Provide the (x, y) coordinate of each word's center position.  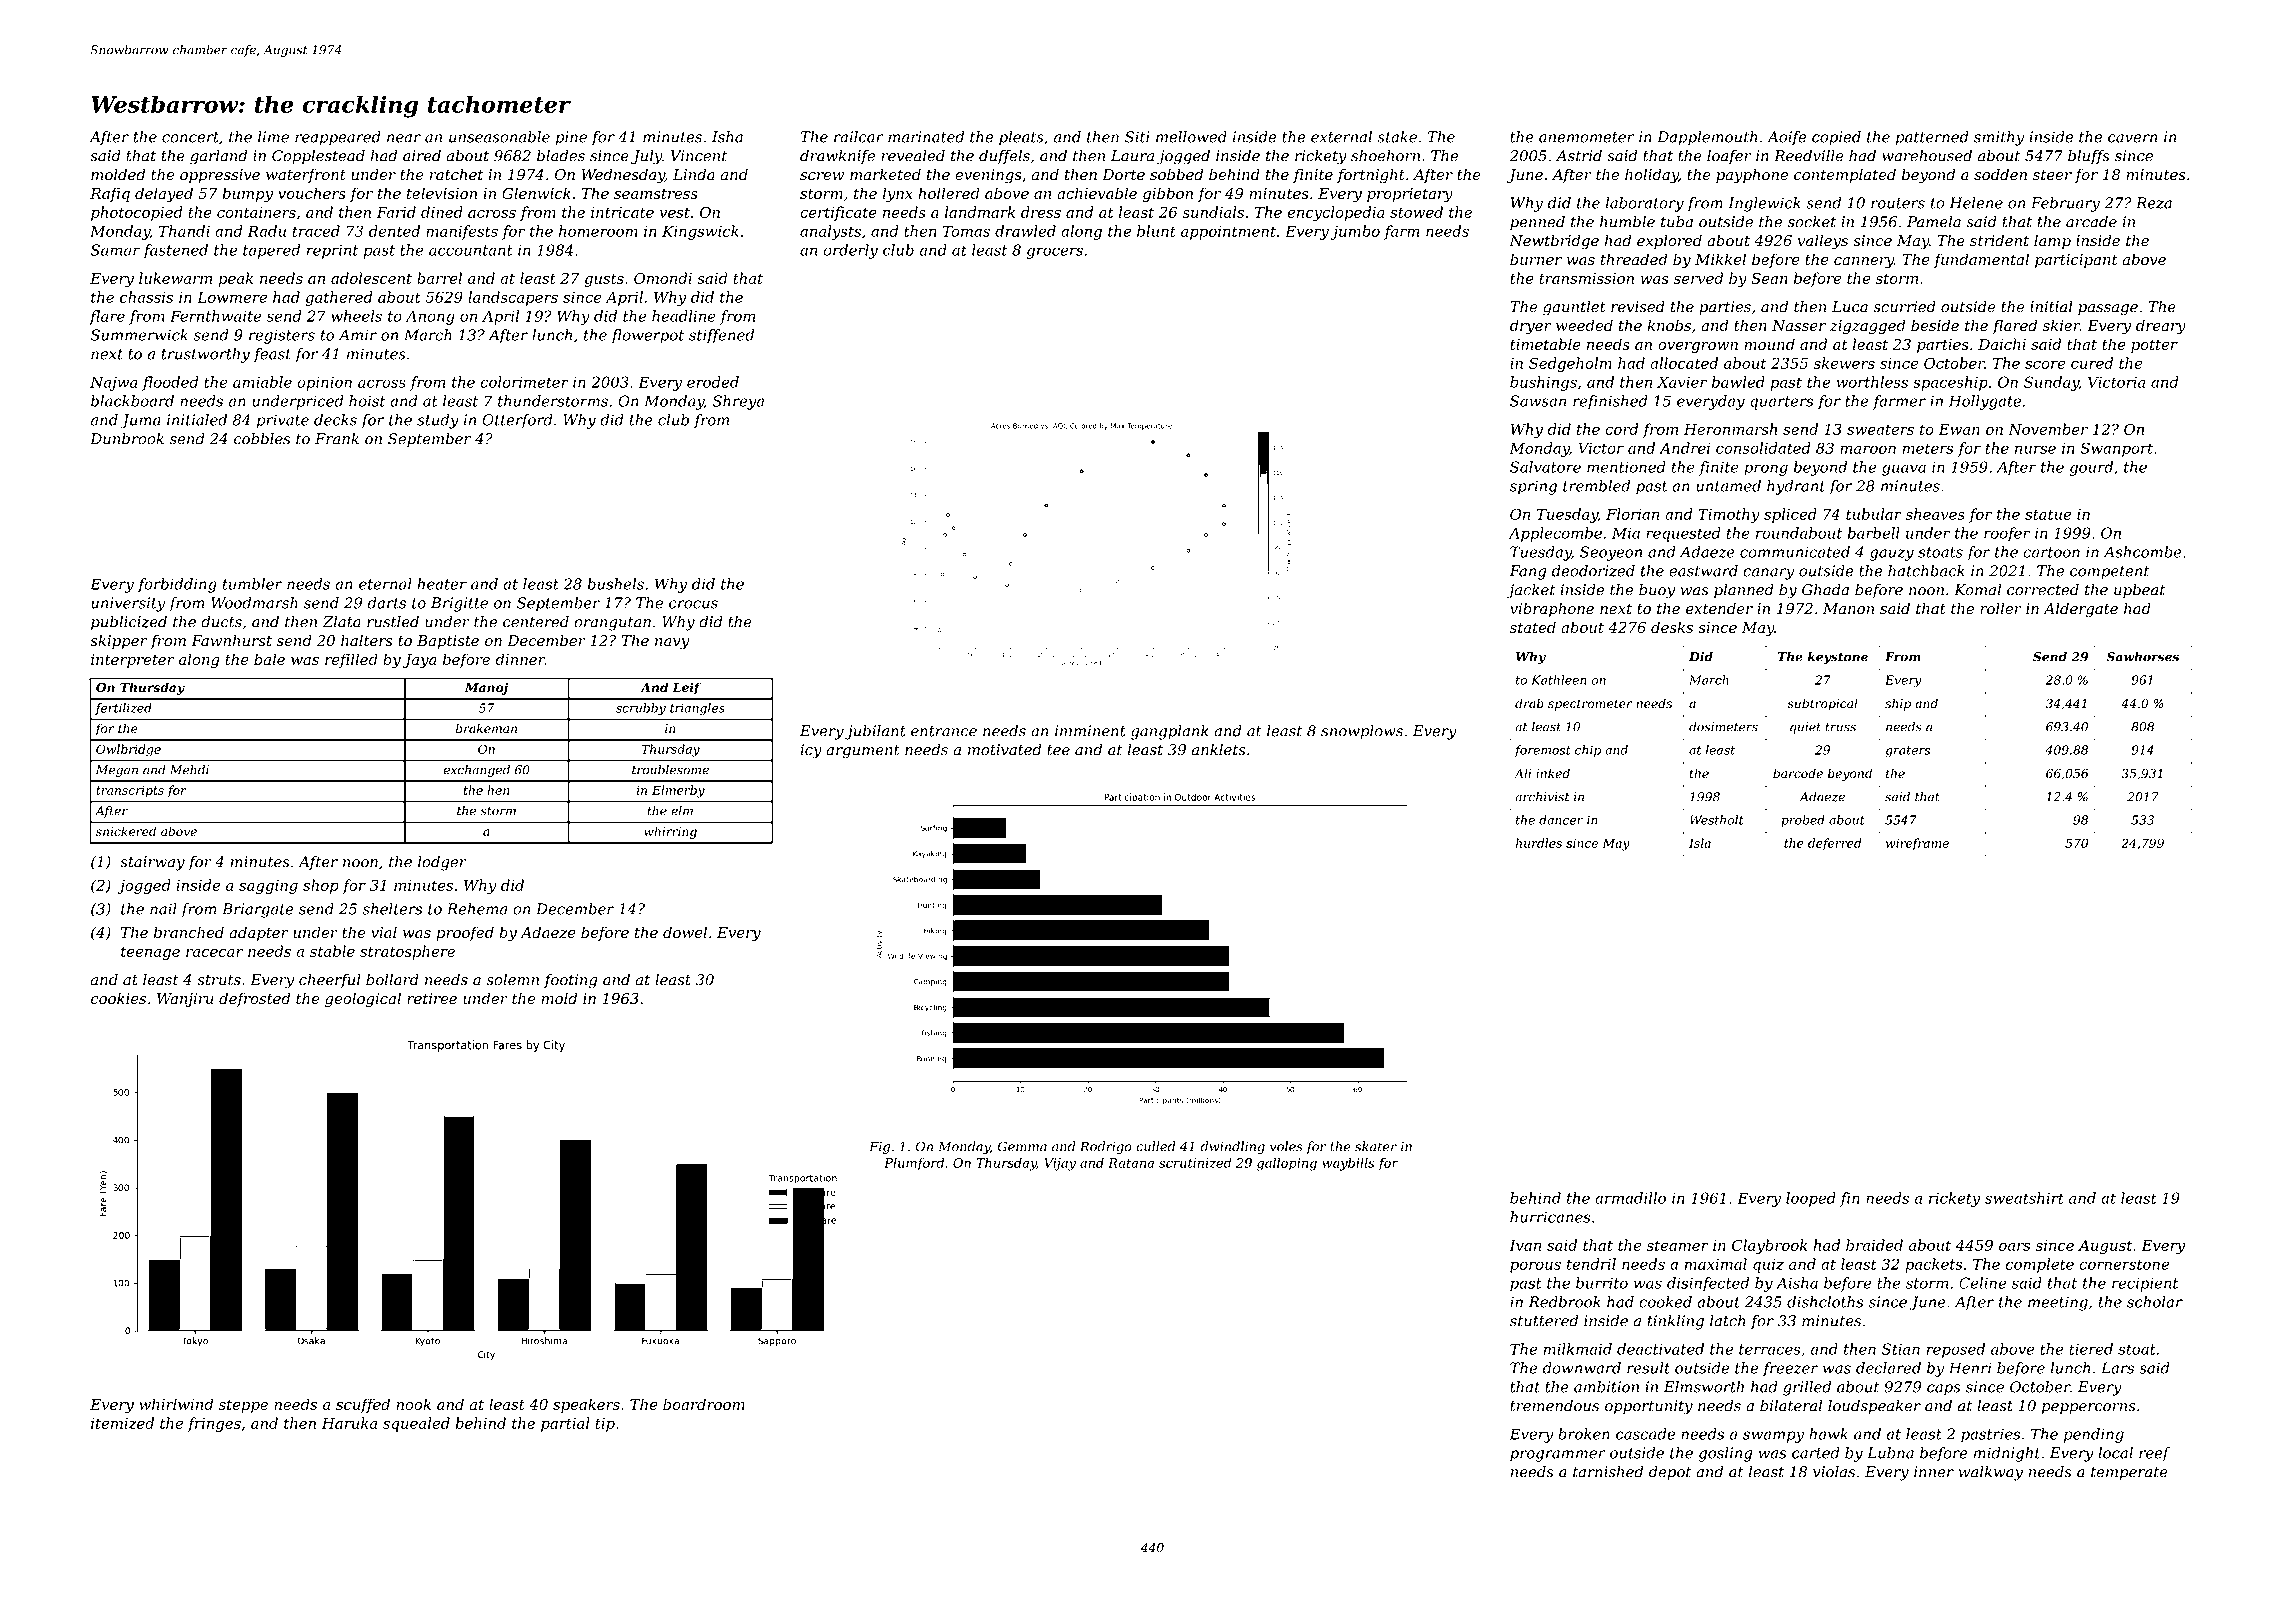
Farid (396, 212)
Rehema (477, 909)
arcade (2091, 222)
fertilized (123, 709)
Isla (1700, 843)
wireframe (1917, 844)
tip (605, 1425)
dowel (685, 932)
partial (565, 1424)
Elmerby (678, 791)
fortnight (1371, 176)
